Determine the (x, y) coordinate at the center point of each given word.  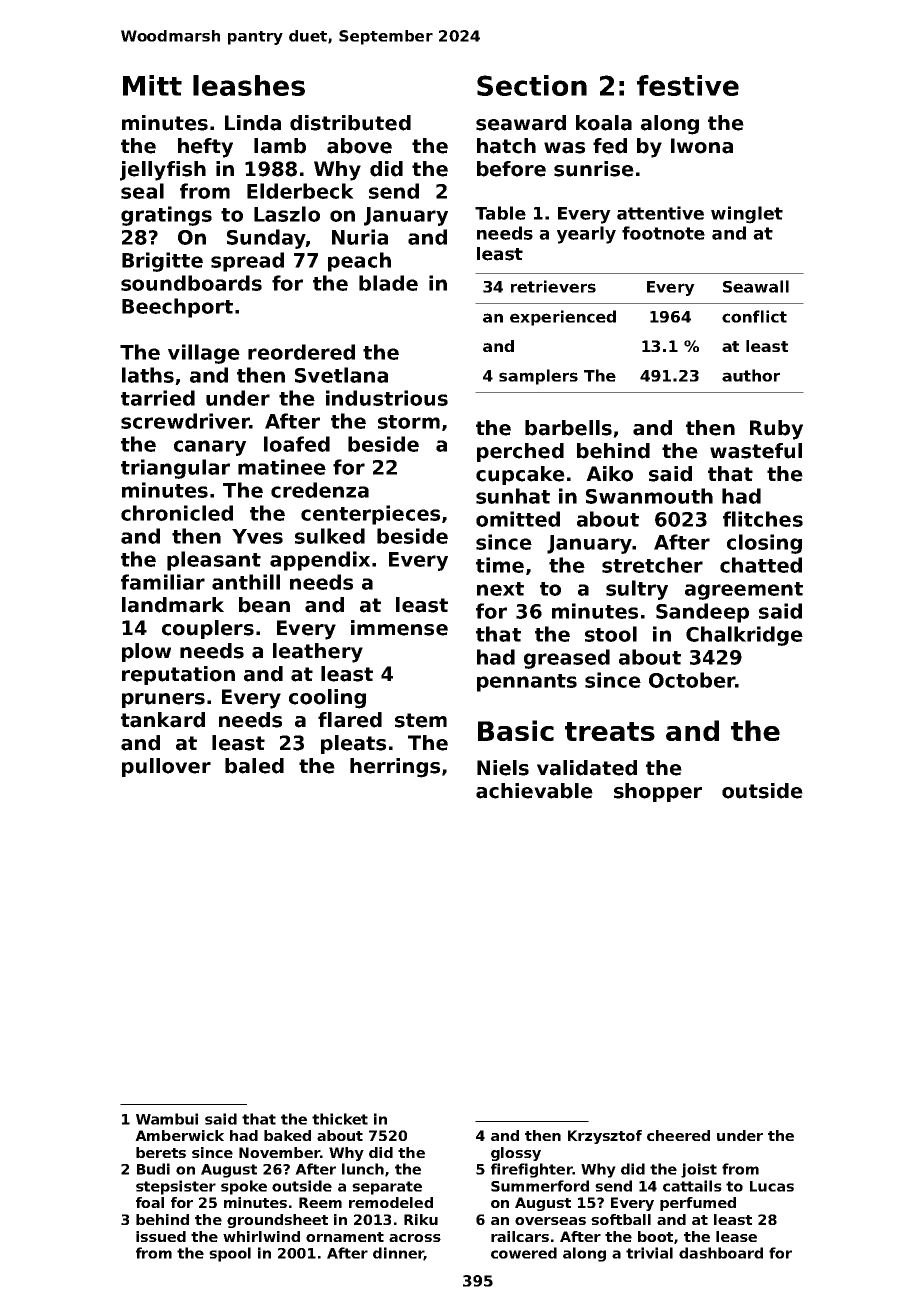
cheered (678, 1135)
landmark (173, 605)
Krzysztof (605, 1137)
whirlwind (261, 1236)
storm (409, 422)
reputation (178, 675)
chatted (761, 565)
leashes (249, 85)
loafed (297, 444)
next (500, 589)
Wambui (167, 1119)
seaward (521, 123)
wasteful (756, 451)
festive (688, 85)
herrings (395, 768)
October (692, 680)
